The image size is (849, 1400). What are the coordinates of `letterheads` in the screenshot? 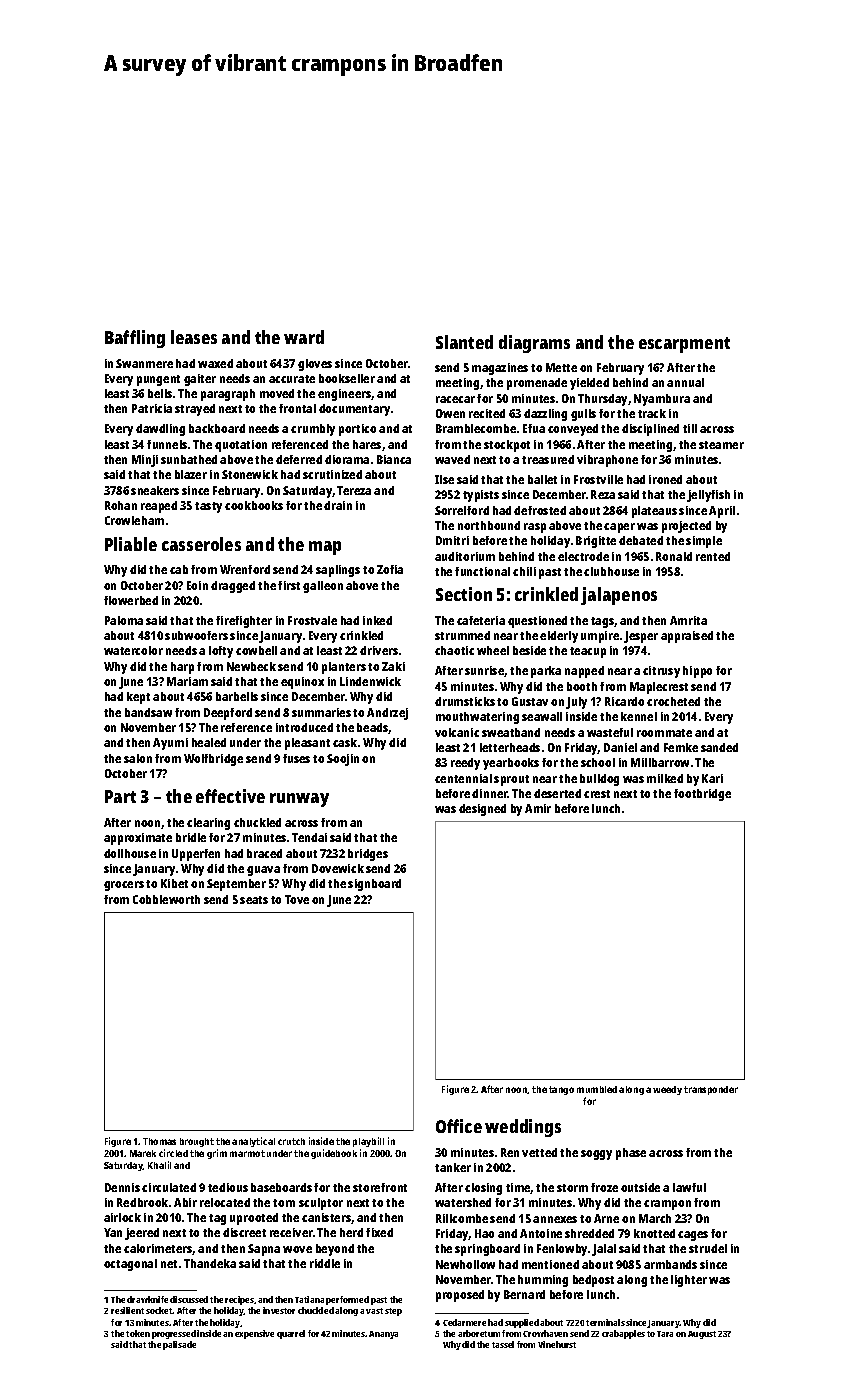 It's located at (510, 747).
